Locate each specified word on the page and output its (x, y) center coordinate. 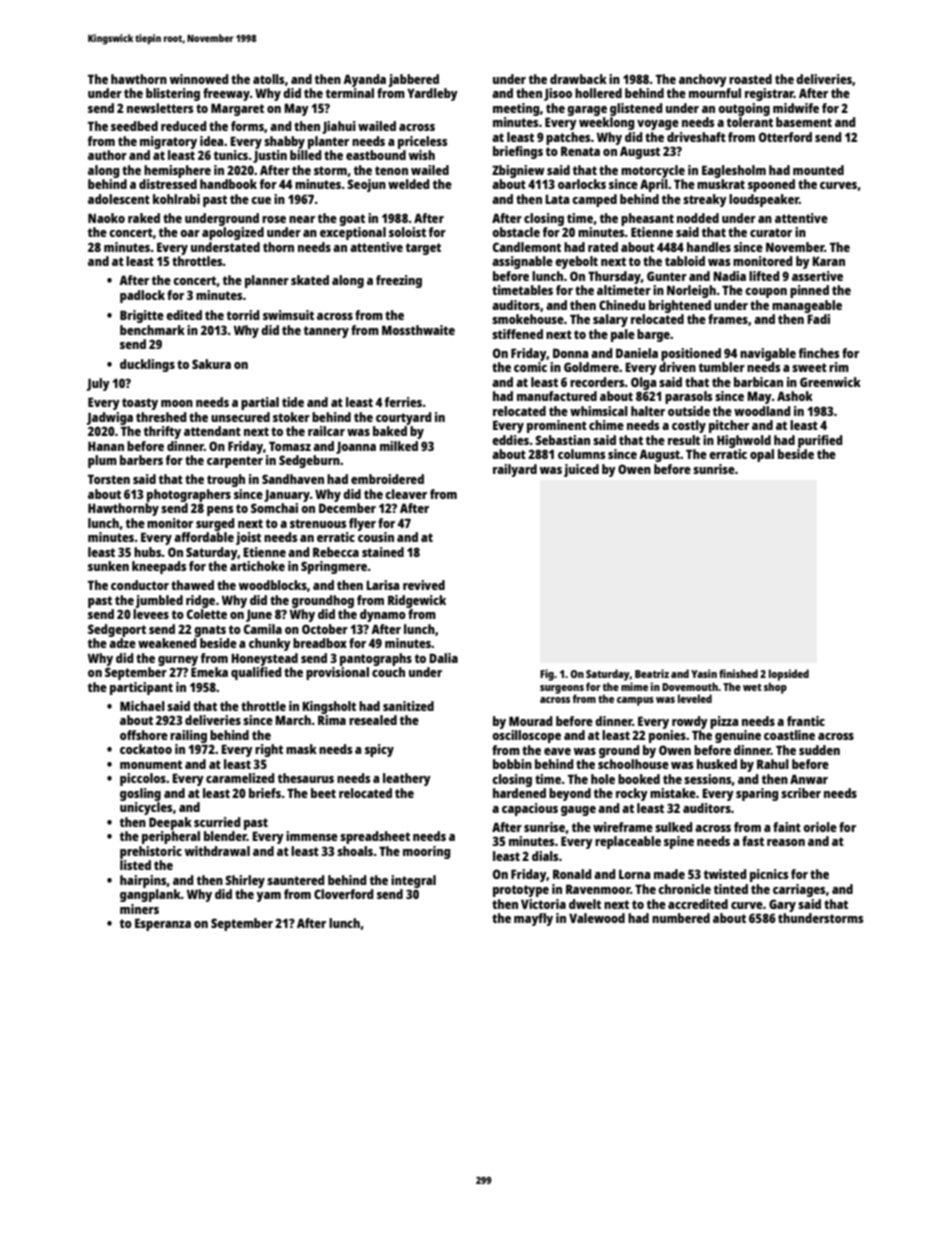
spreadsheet (375, 837)
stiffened (517, 334)
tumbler (722, 367)
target (423, 249)
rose (274, 219)
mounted (818, 170)
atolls (268, 79)
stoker (291, 417)
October (325, 629)
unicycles (146, 808)
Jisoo (558, 94)
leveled (695, 698)
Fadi (818, 319)
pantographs (376, 659)
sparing (757, 794)
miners (139, 909)
